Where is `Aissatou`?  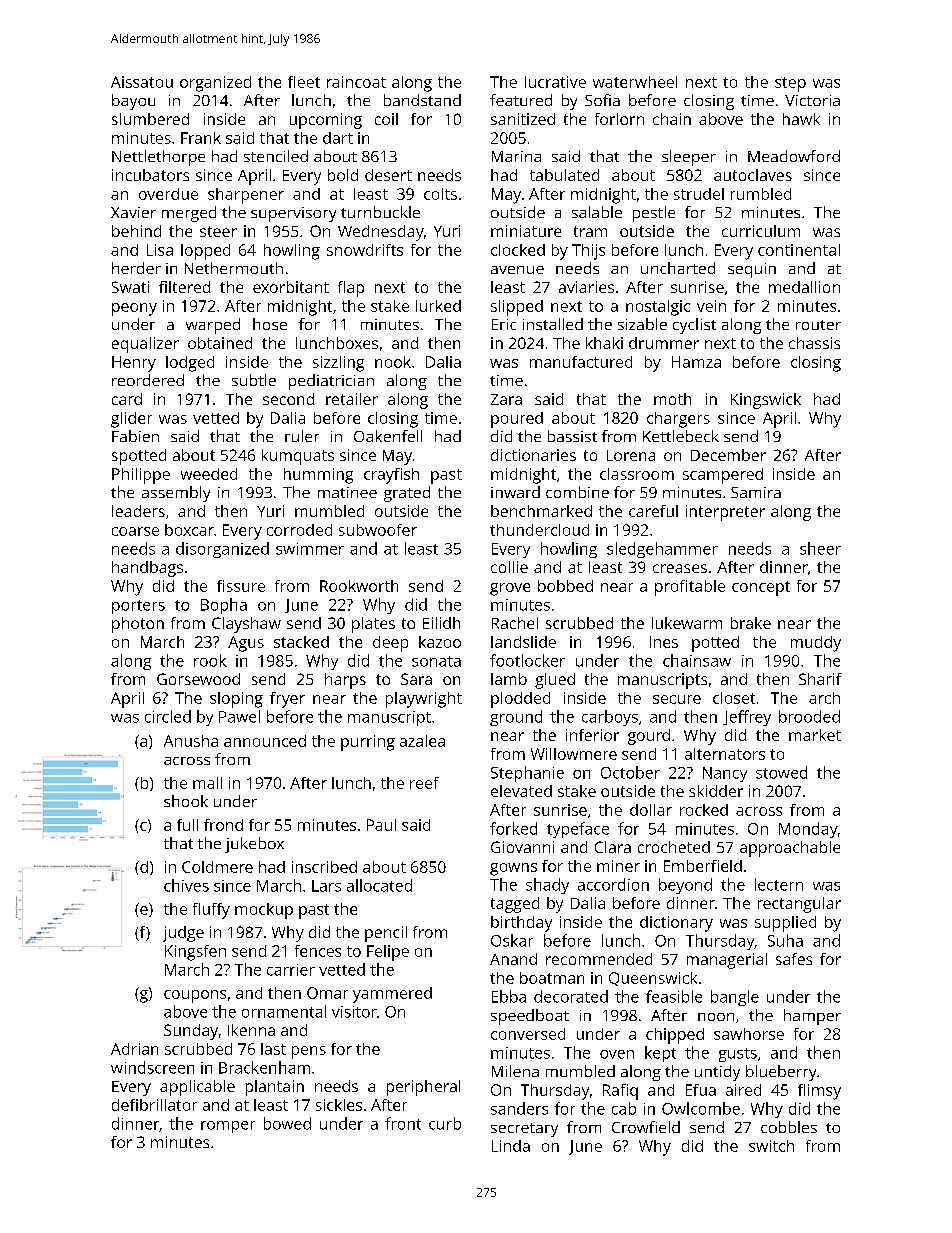
Aissatou is located at coordinates (142, 82).
